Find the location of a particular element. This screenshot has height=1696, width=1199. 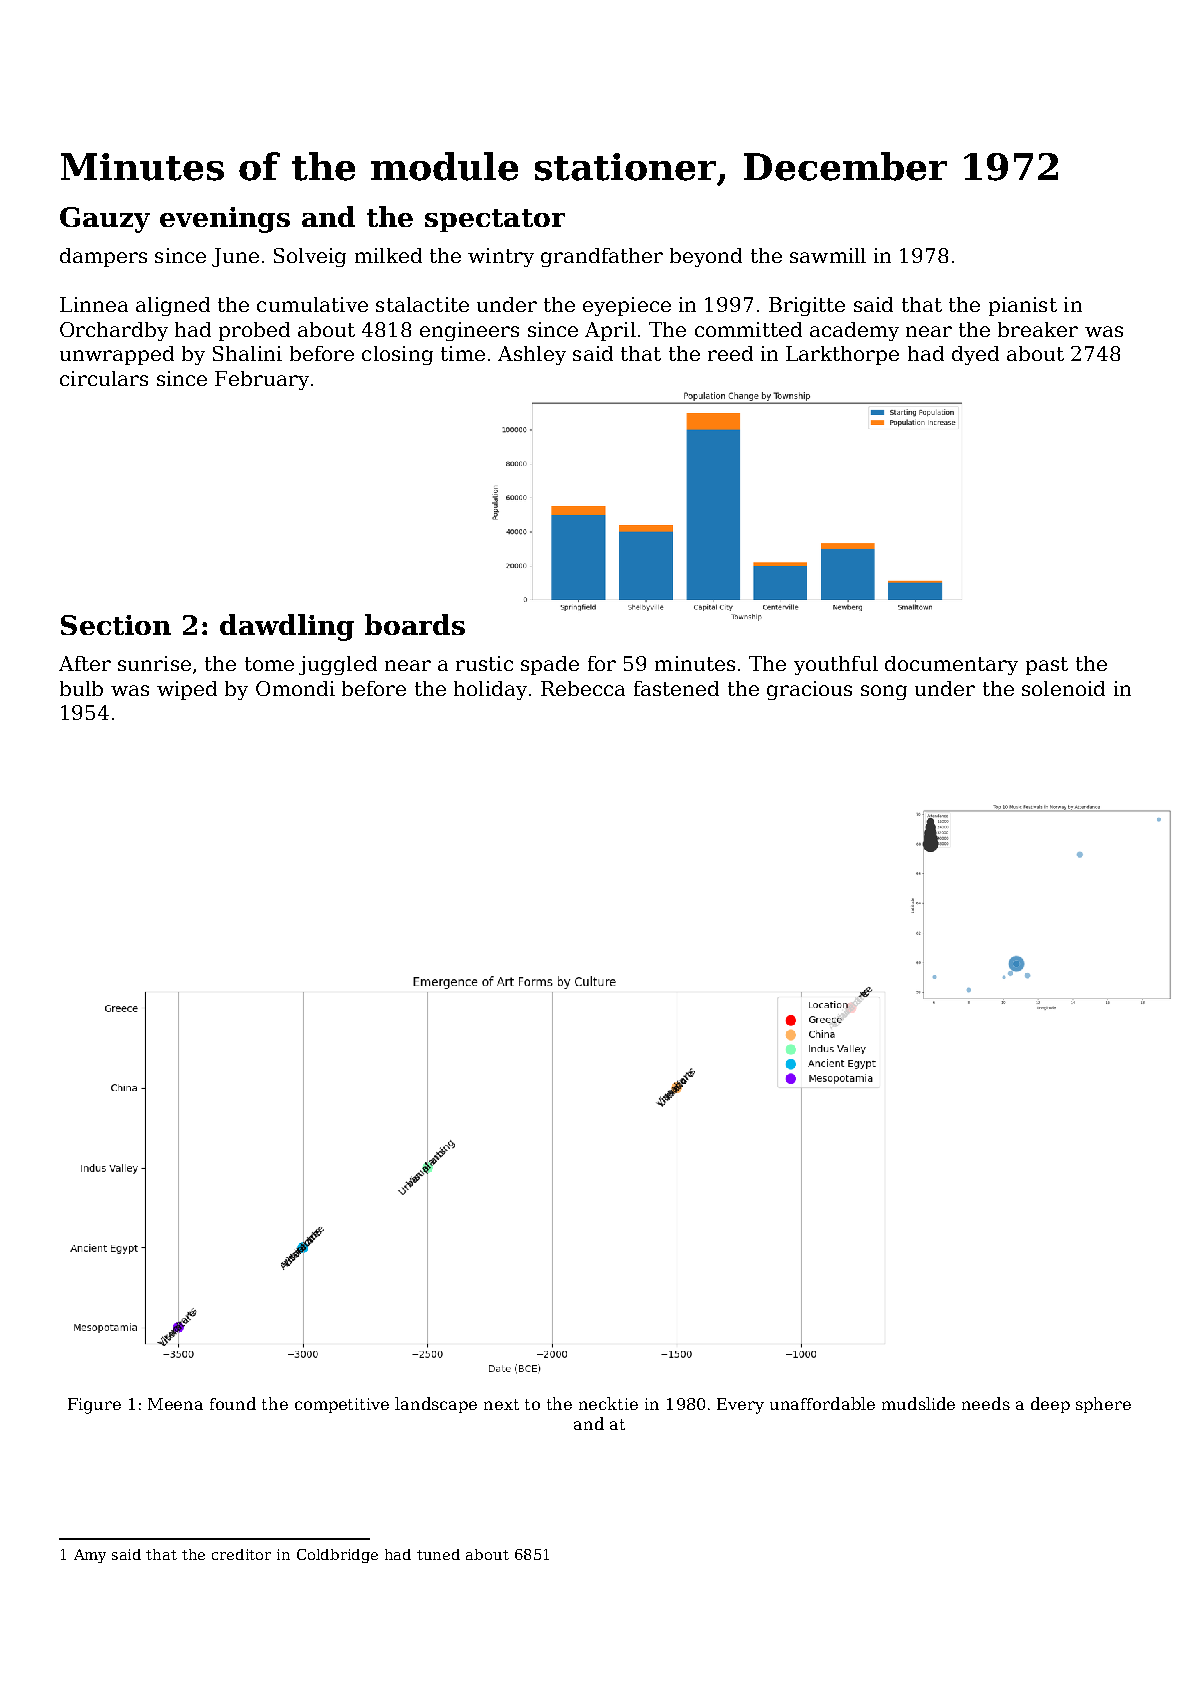

Amy is located at coordinates (90, 1556).
